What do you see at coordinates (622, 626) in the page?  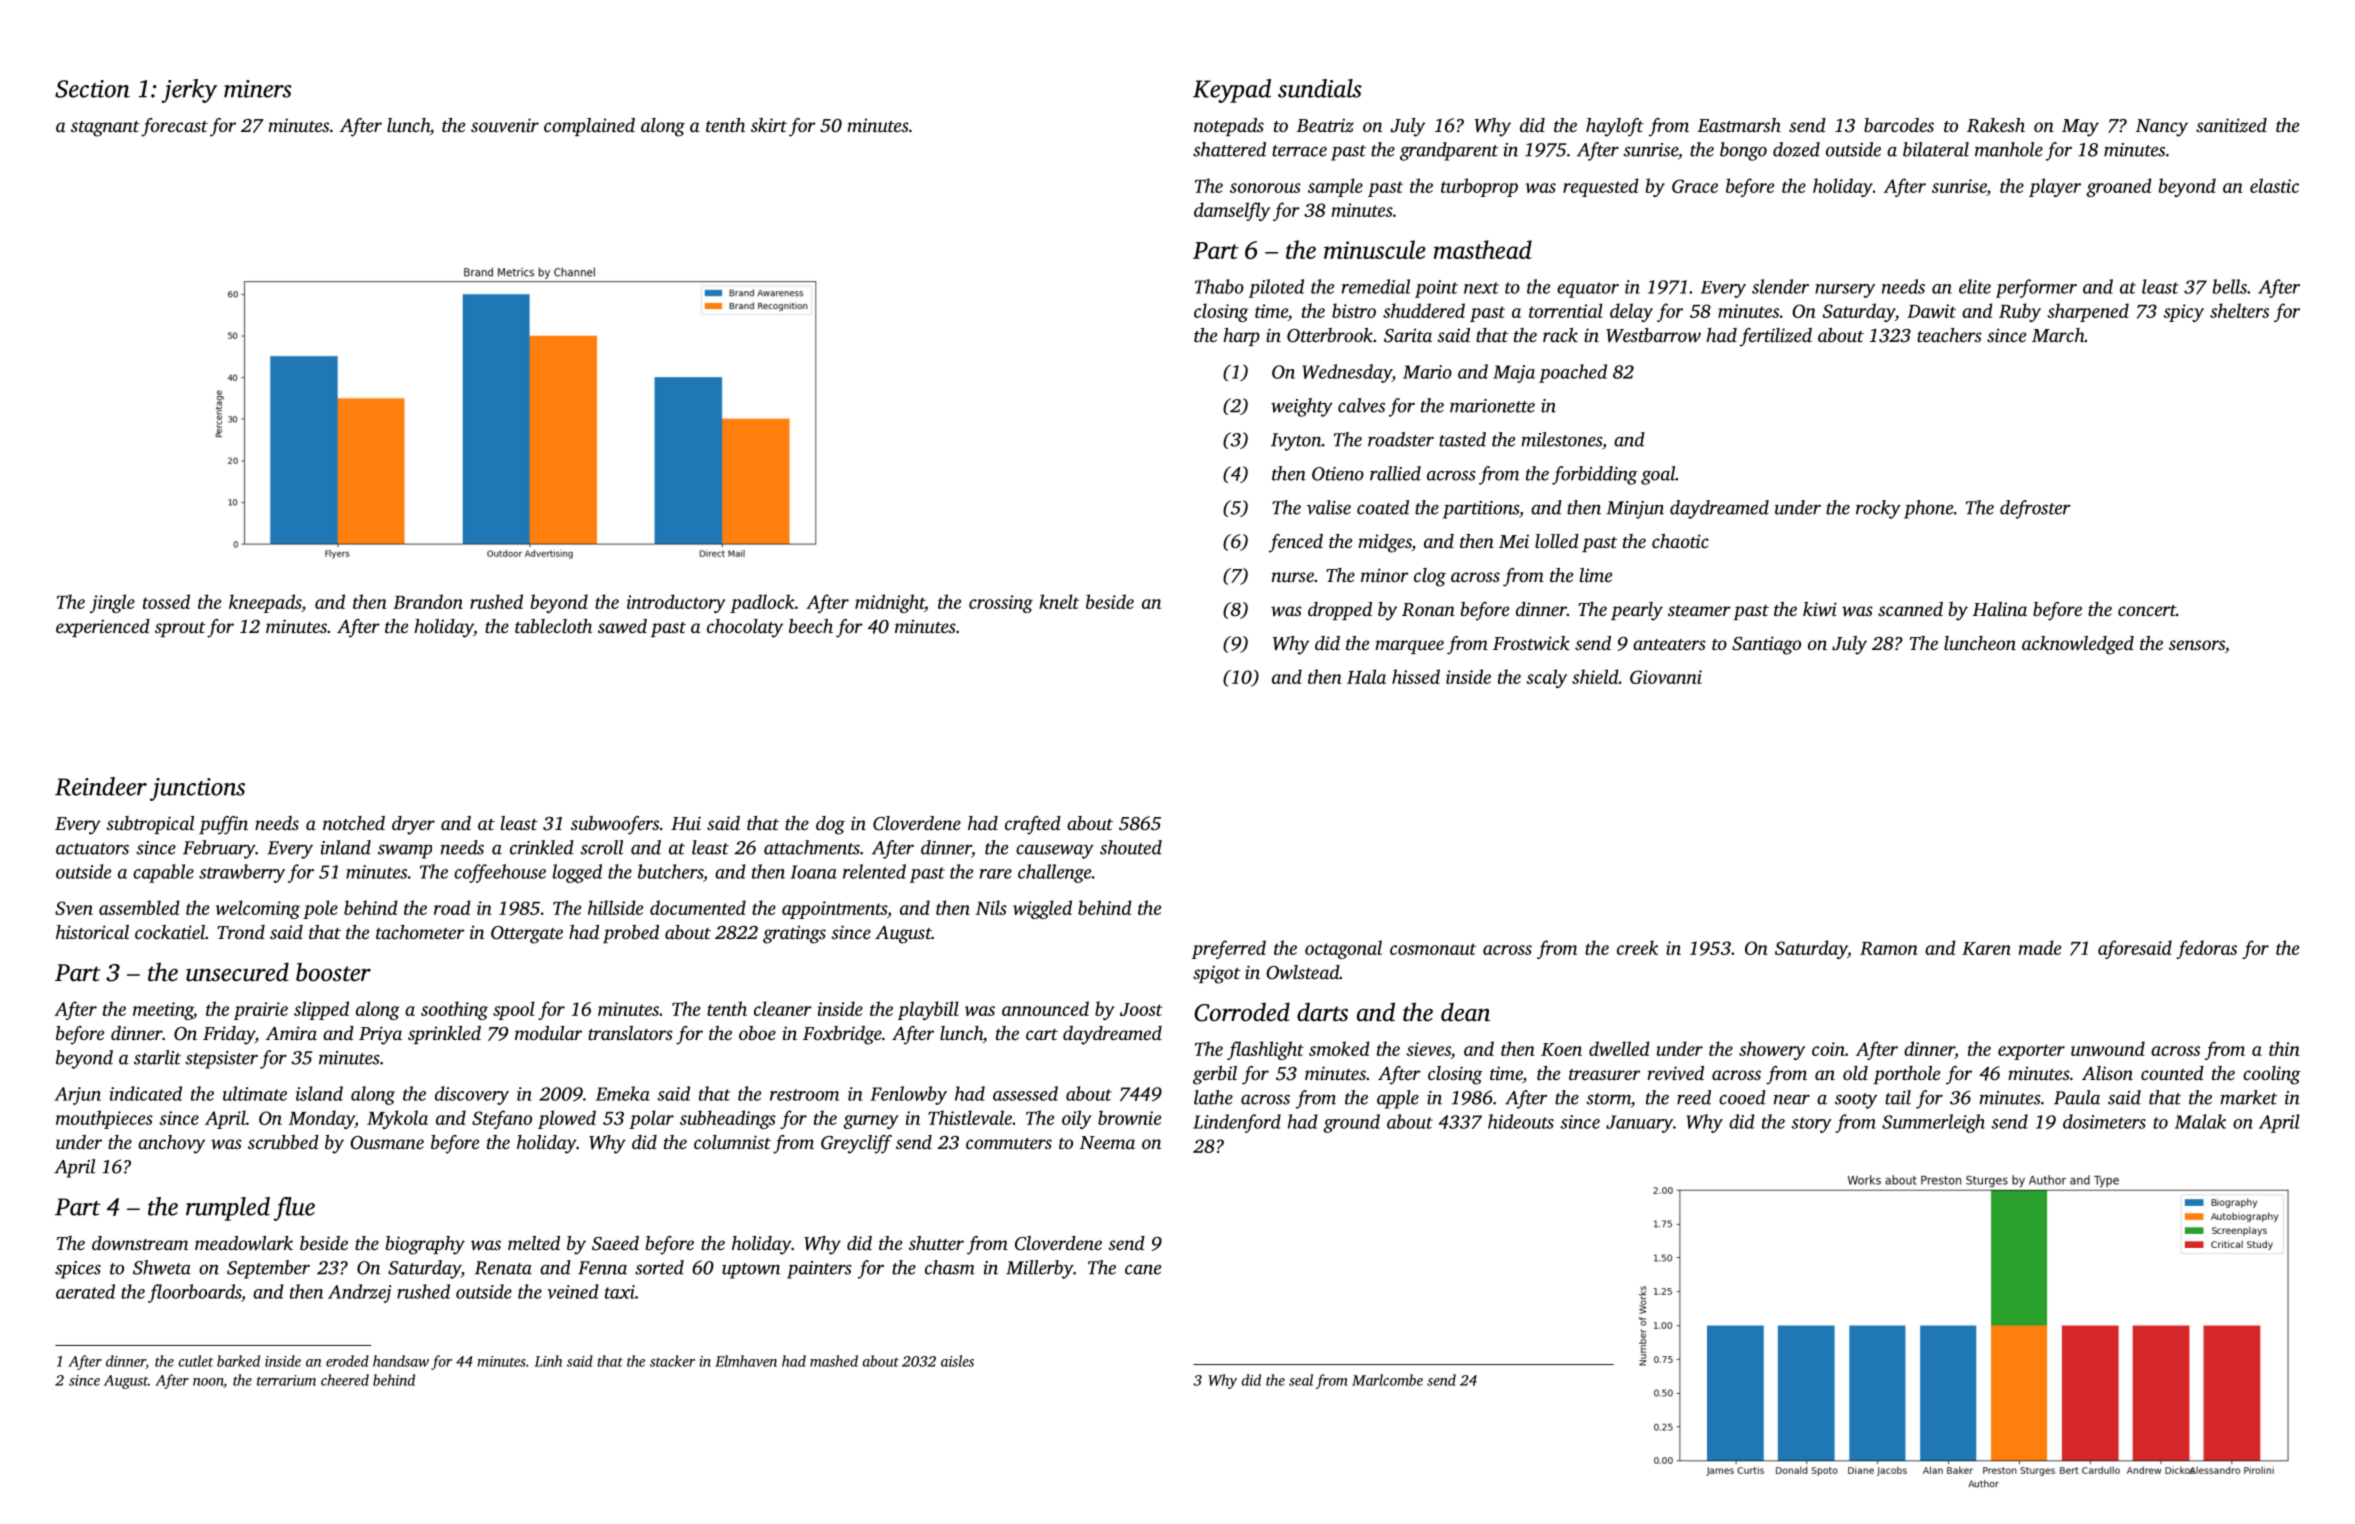 I see `sawed` at bounding box center [622, 626].
